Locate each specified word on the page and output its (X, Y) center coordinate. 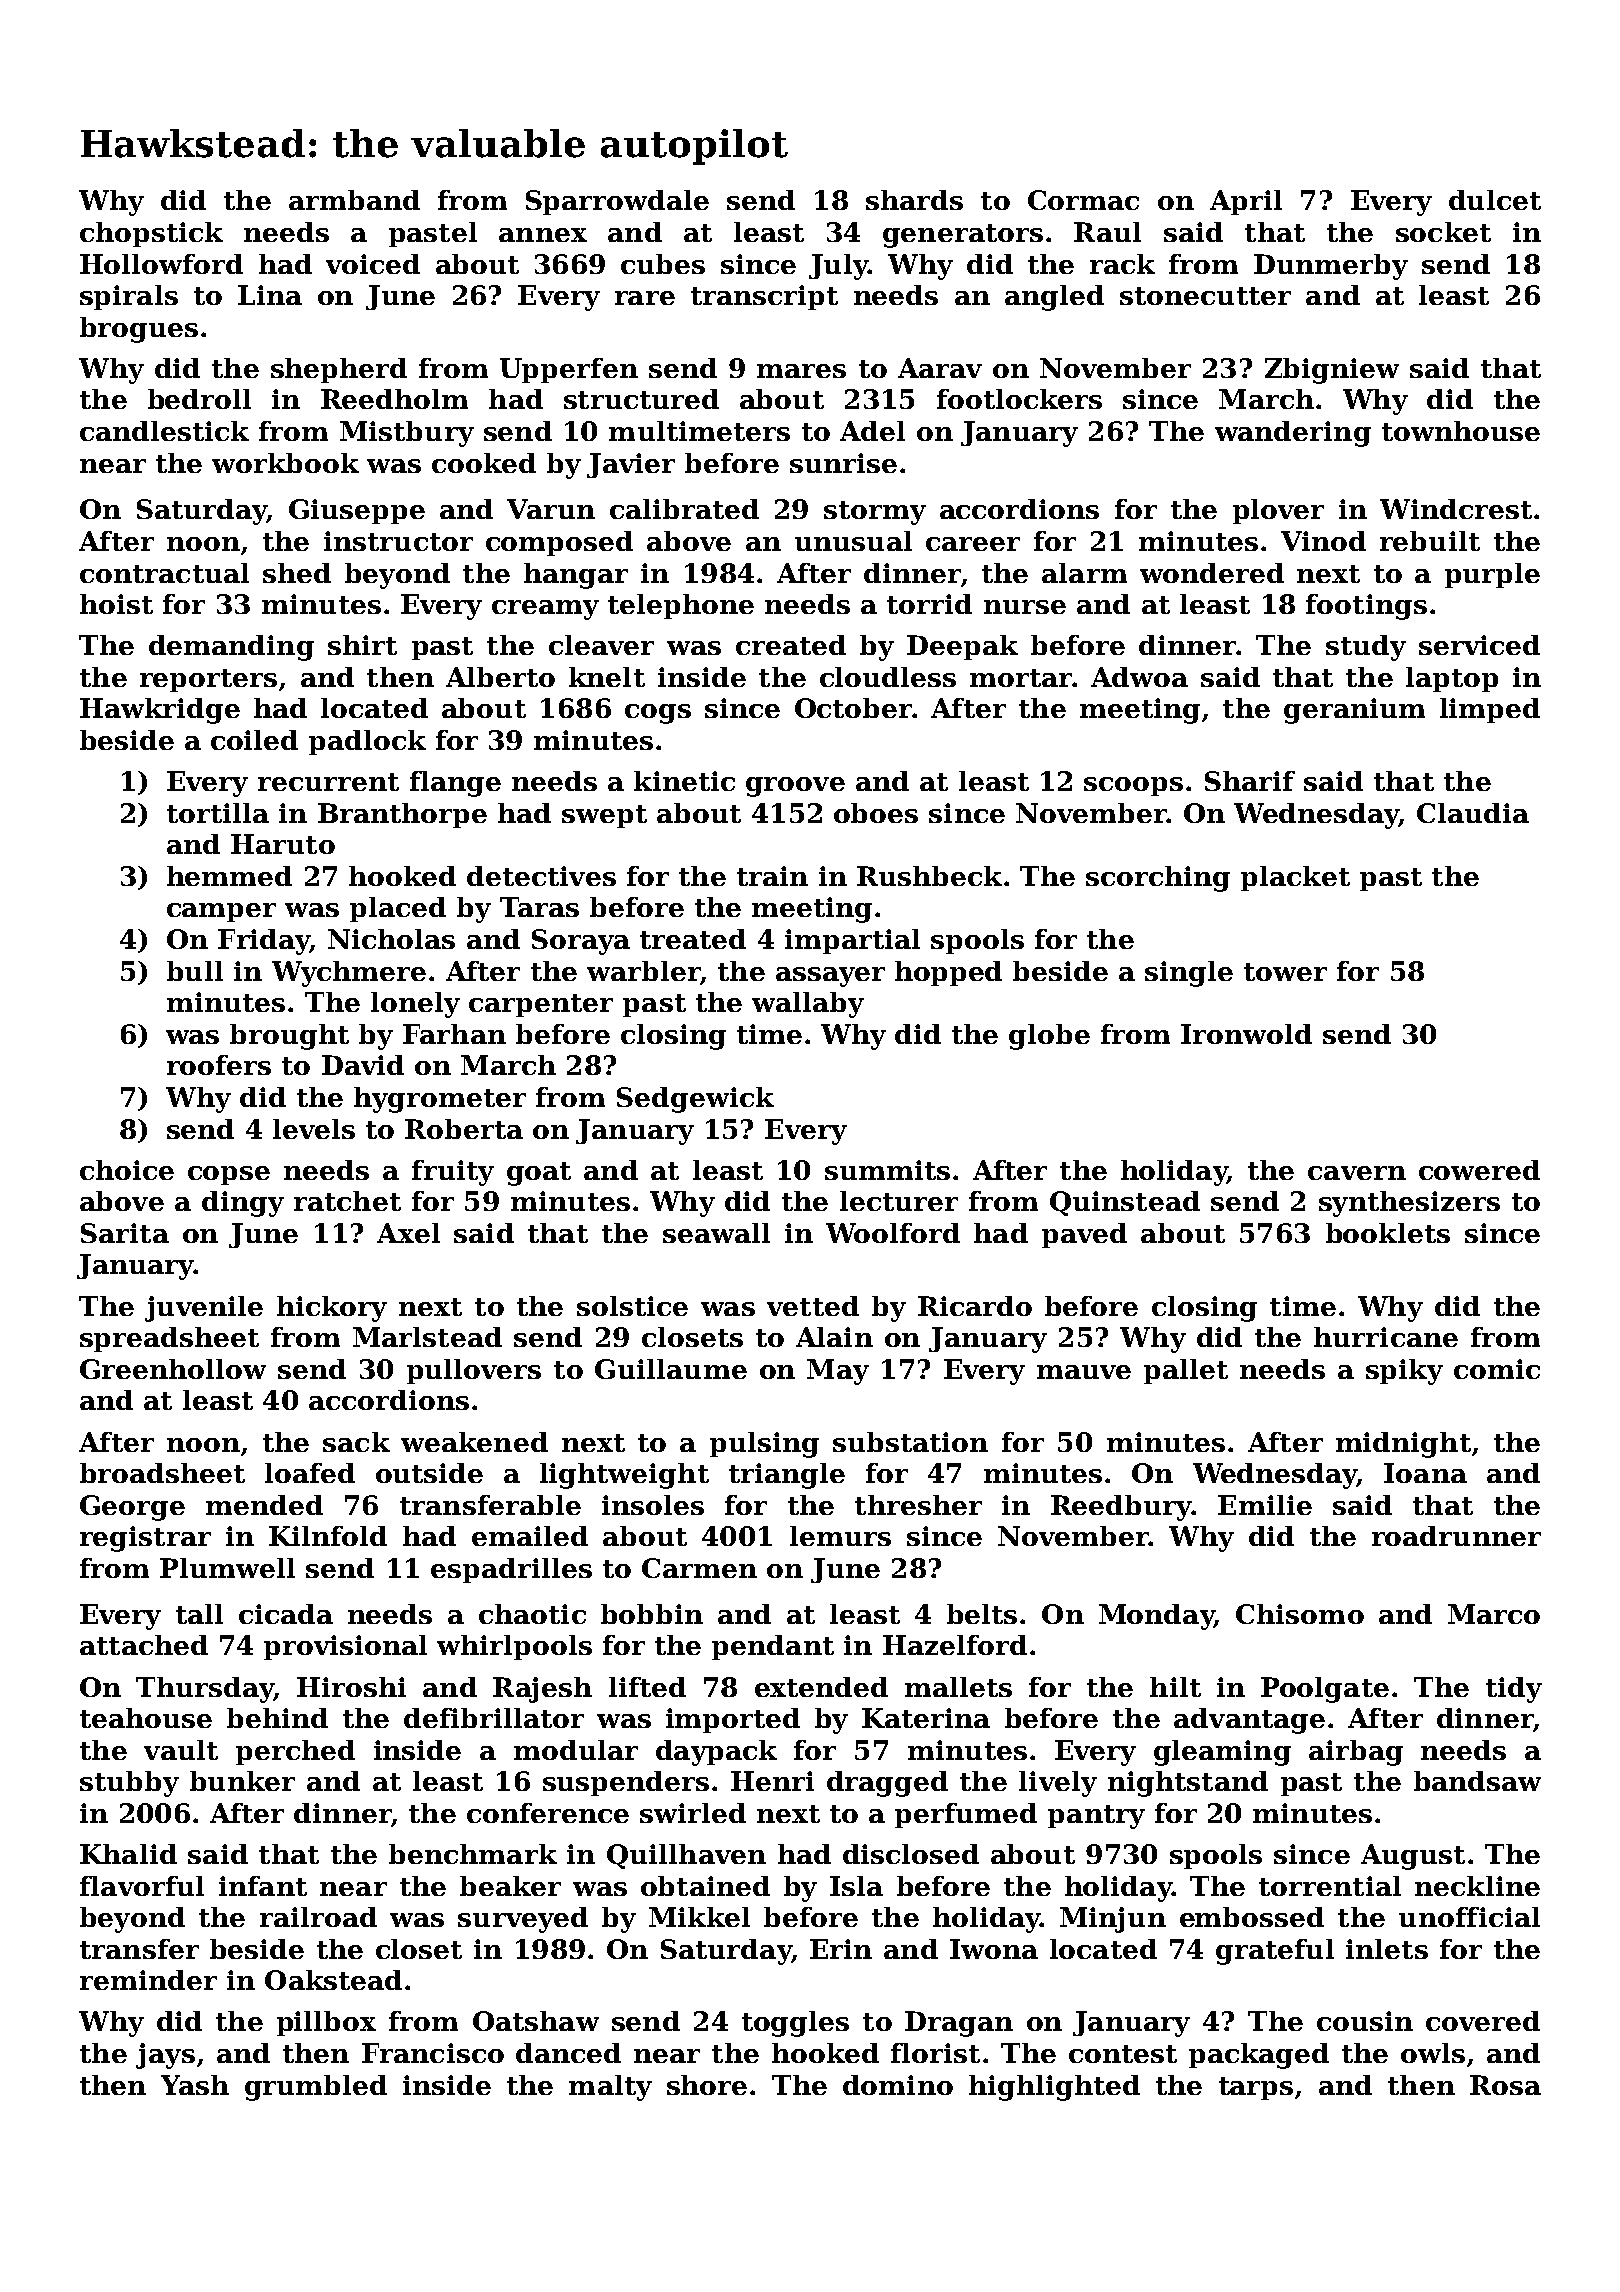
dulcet (1495, 200)
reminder (148, 1980)
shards (914, 200)
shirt (362, 645)
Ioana (1425, 1473)
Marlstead (427, 1337)
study (1366, 648)
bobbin (652, 1614)
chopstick (151, 234)
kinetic (684, 781)
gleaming (1222, 1753)
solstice (632, 1306)
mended (264, 1505)
